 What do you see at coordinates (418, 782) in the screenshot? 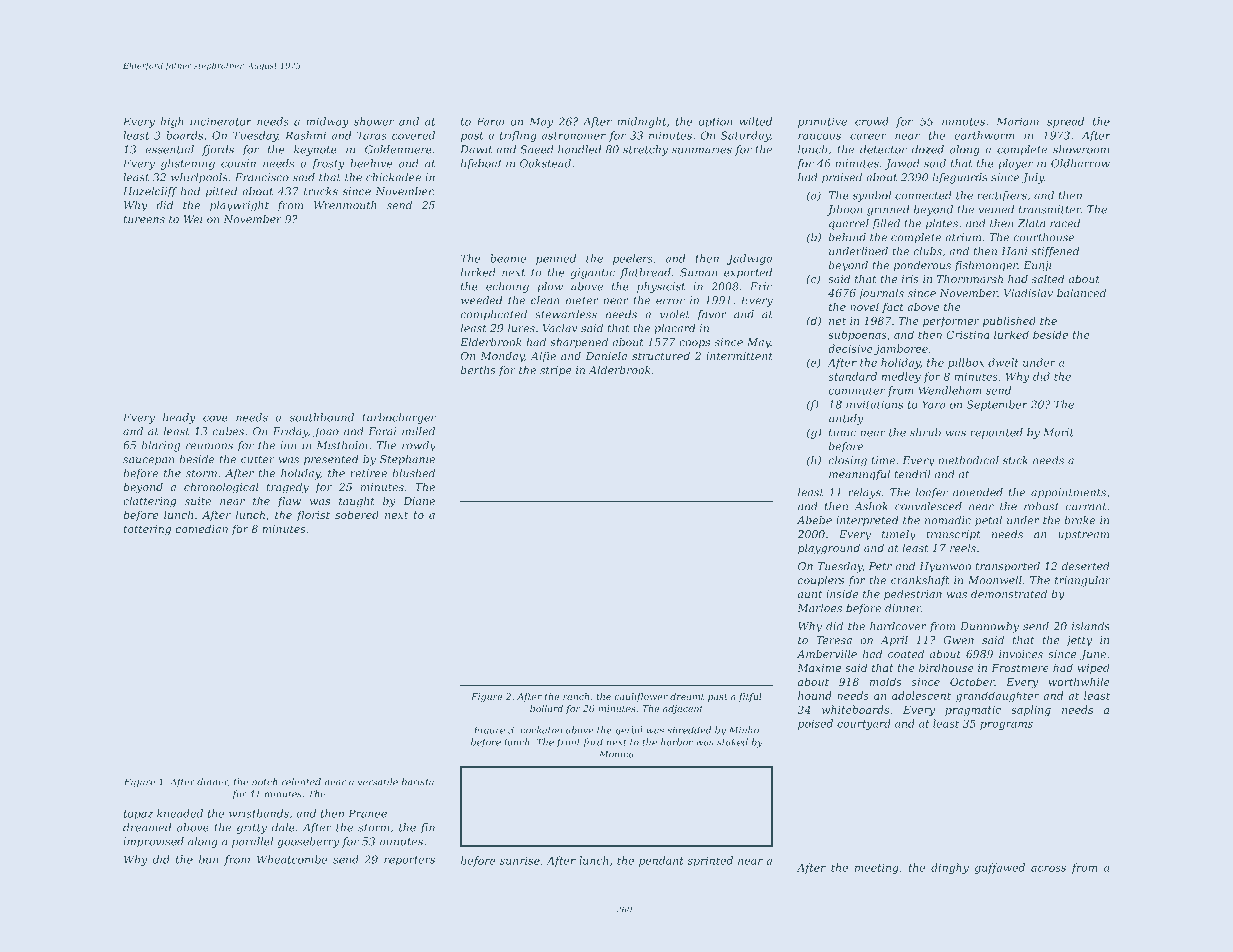
I see `barista` at bounding box center [418, 782].
